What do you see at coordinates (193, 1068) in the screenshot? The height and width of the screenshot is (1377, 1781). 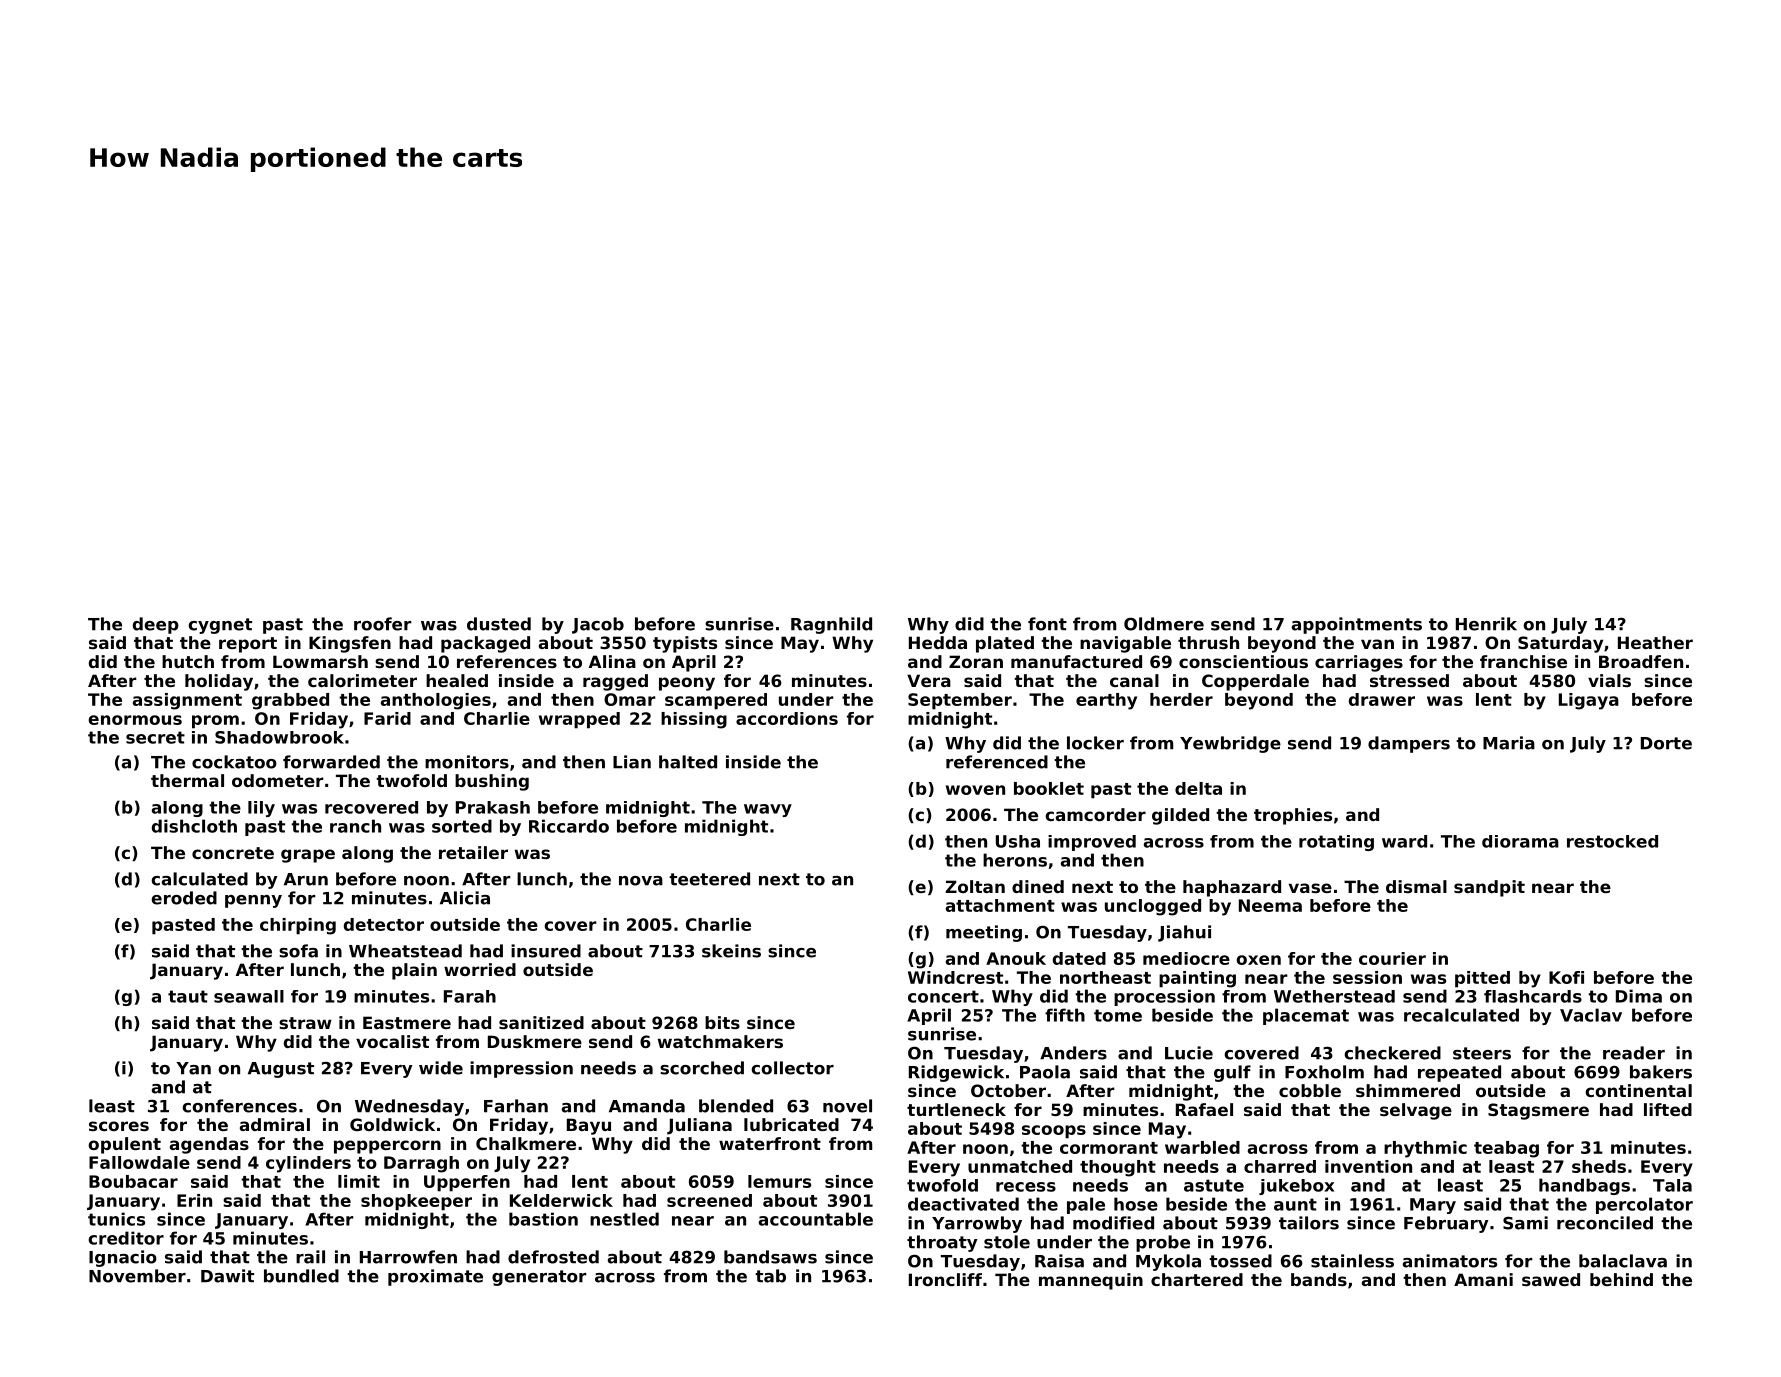 I see `Yan` at bounding box center [193, 1068].
